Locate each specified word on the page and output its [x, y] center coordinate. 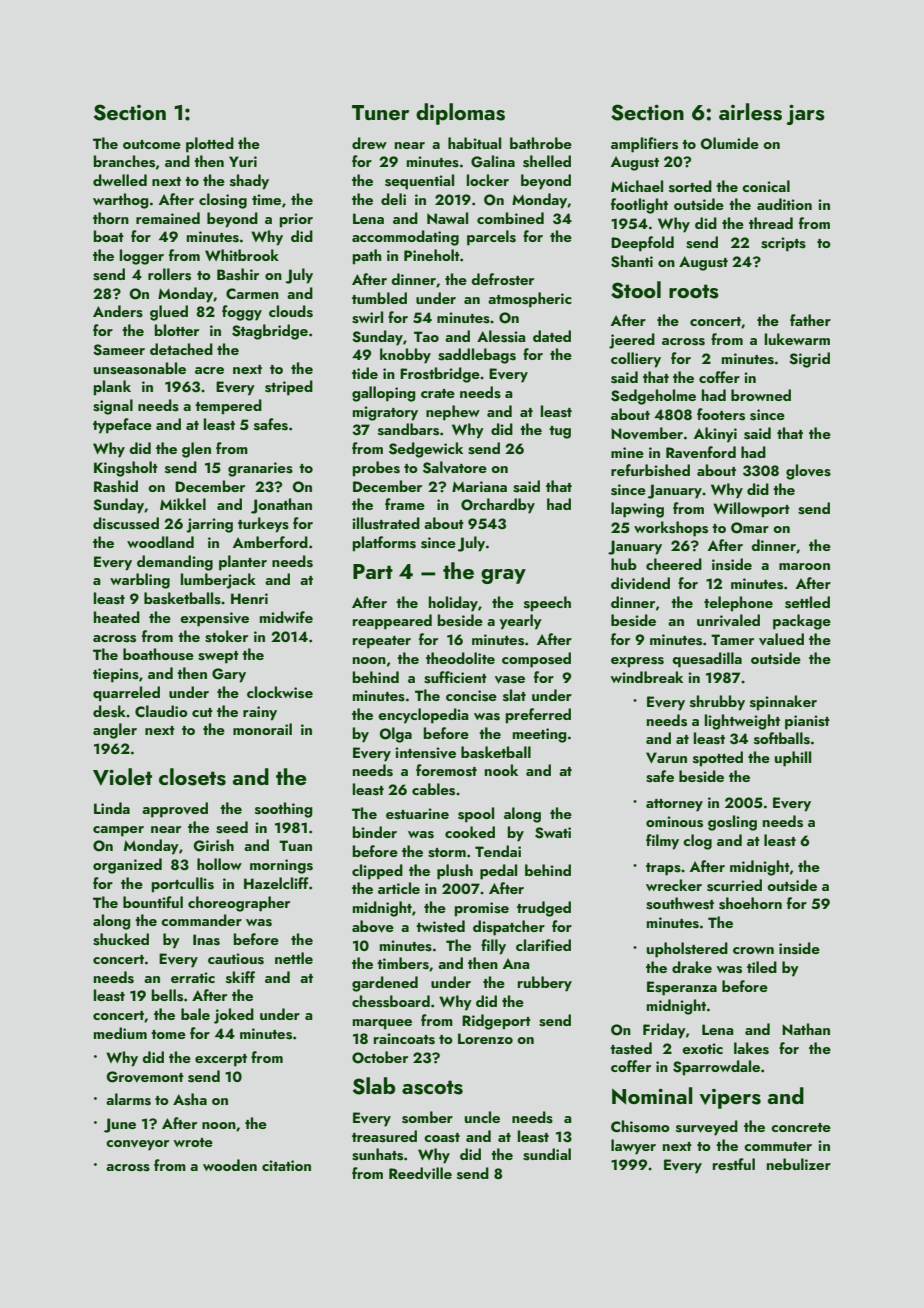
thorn [111, 218]
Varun [666, 757]
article [399, 888]
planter [243, 563]
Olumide [729, 143]
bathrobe [541, 143]
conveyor [137, 1145]
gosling [732, 823]
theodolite [460, 658]
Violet [122, 777]
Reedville [420, 1173]
